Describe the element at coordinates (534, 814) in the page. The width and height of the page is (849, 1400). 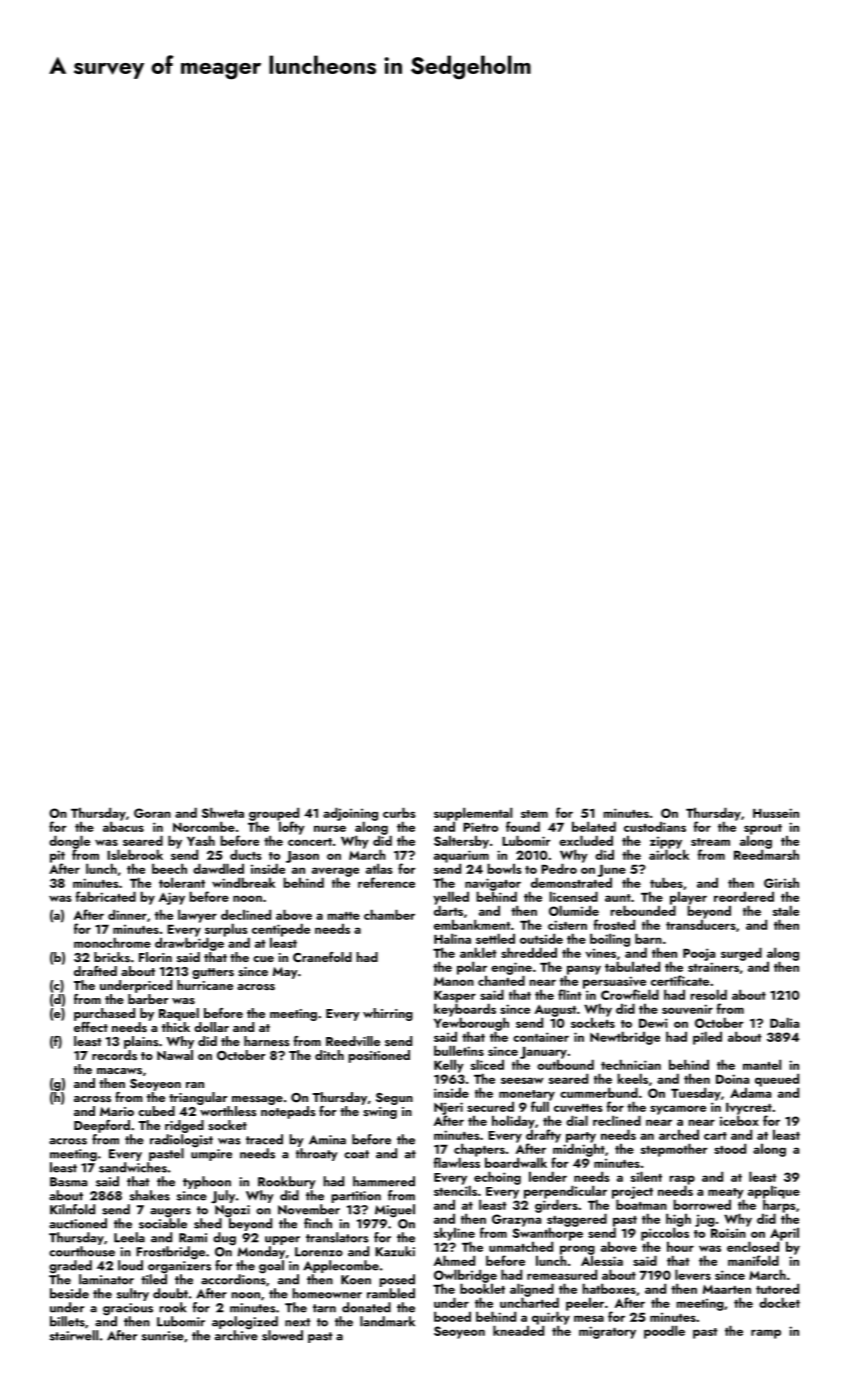
I see `stem` at that location.
